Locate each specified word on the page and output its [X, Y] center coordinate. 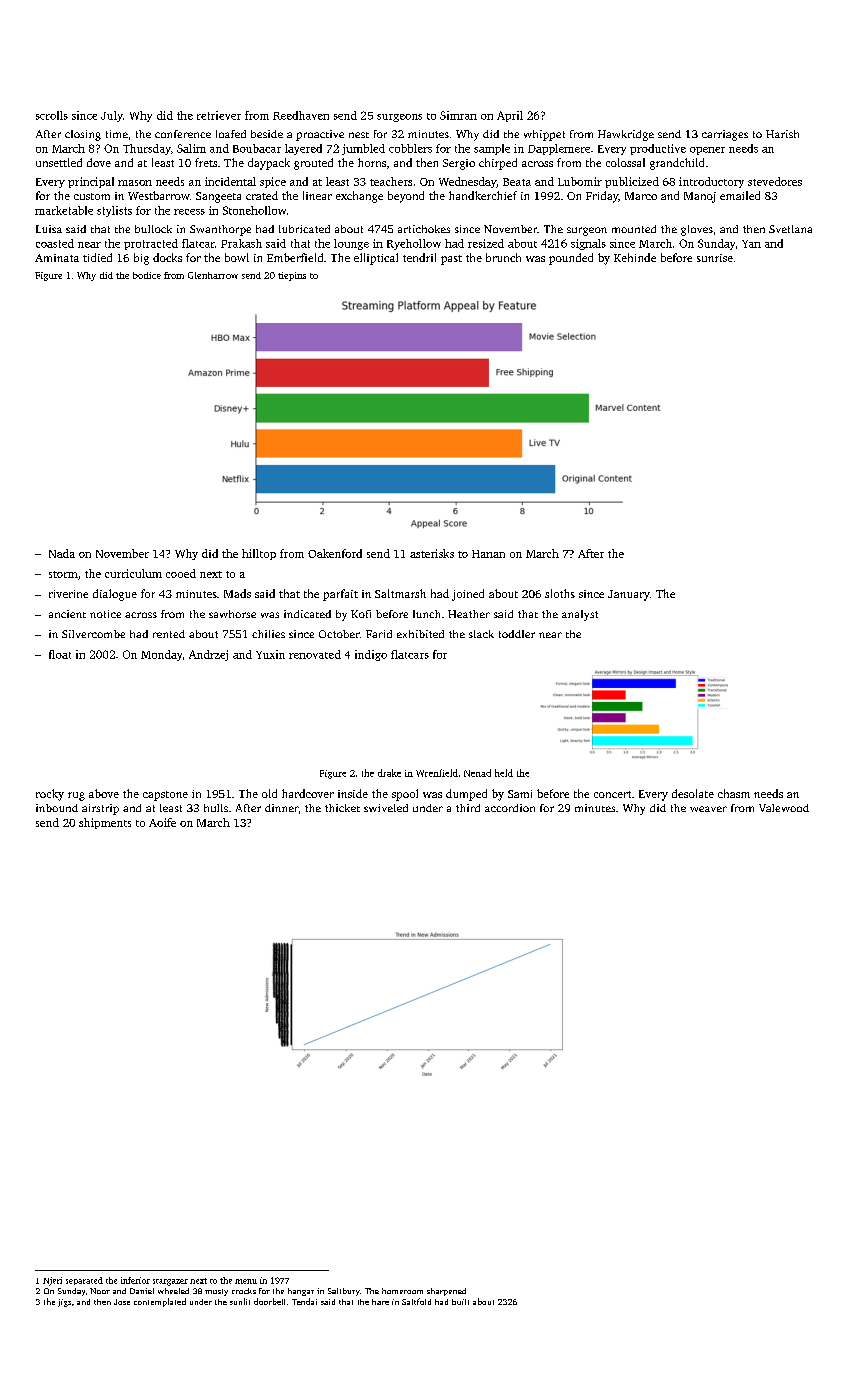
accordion [510, 808]
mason [135, 183]
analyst [580, 615]
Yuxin [270, 654]
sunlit [240, 1301]
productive [658, 149]
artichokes [424, 229]
